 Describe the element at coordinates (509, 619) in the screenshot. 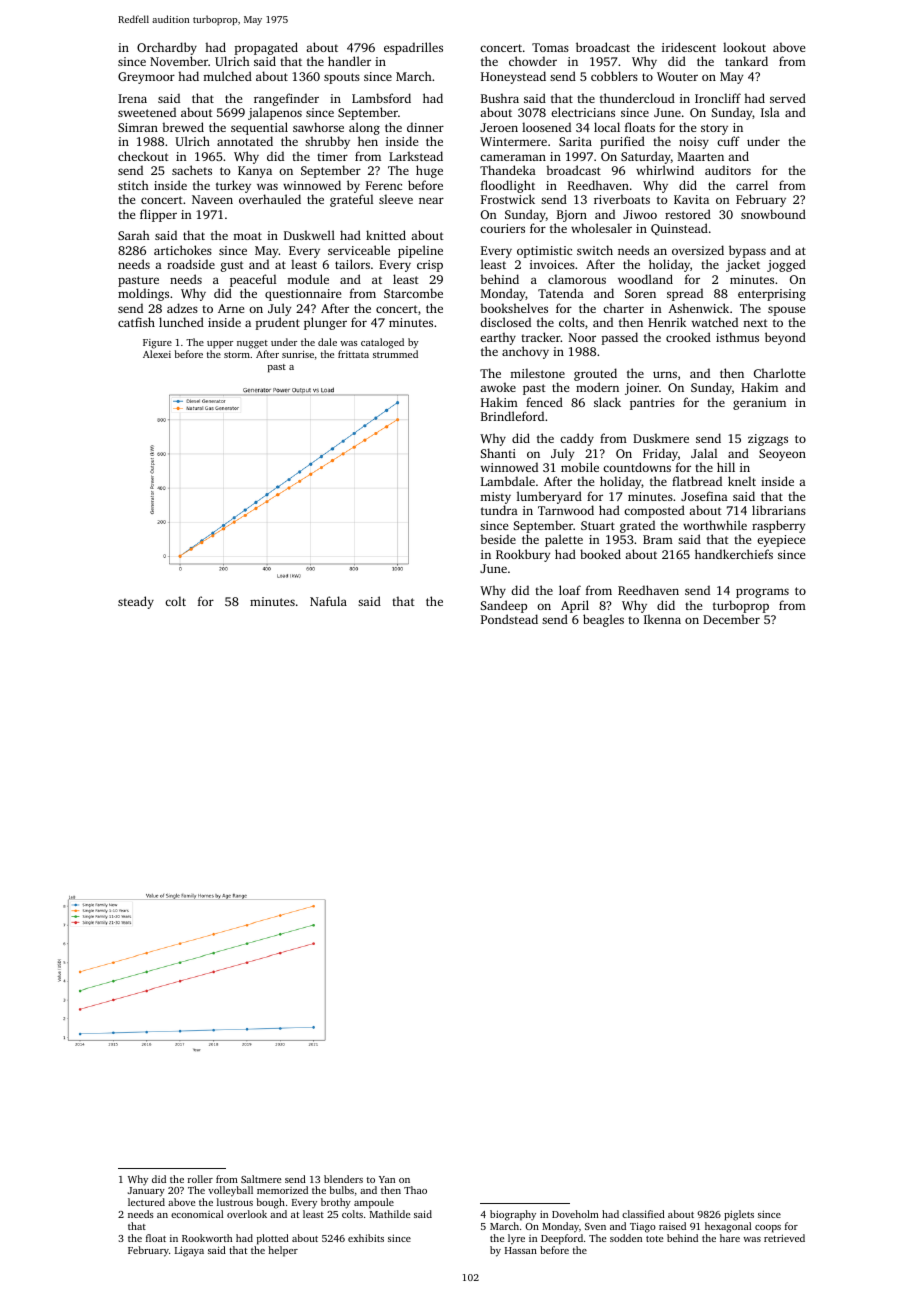

I see `Pondstead` at that location.
